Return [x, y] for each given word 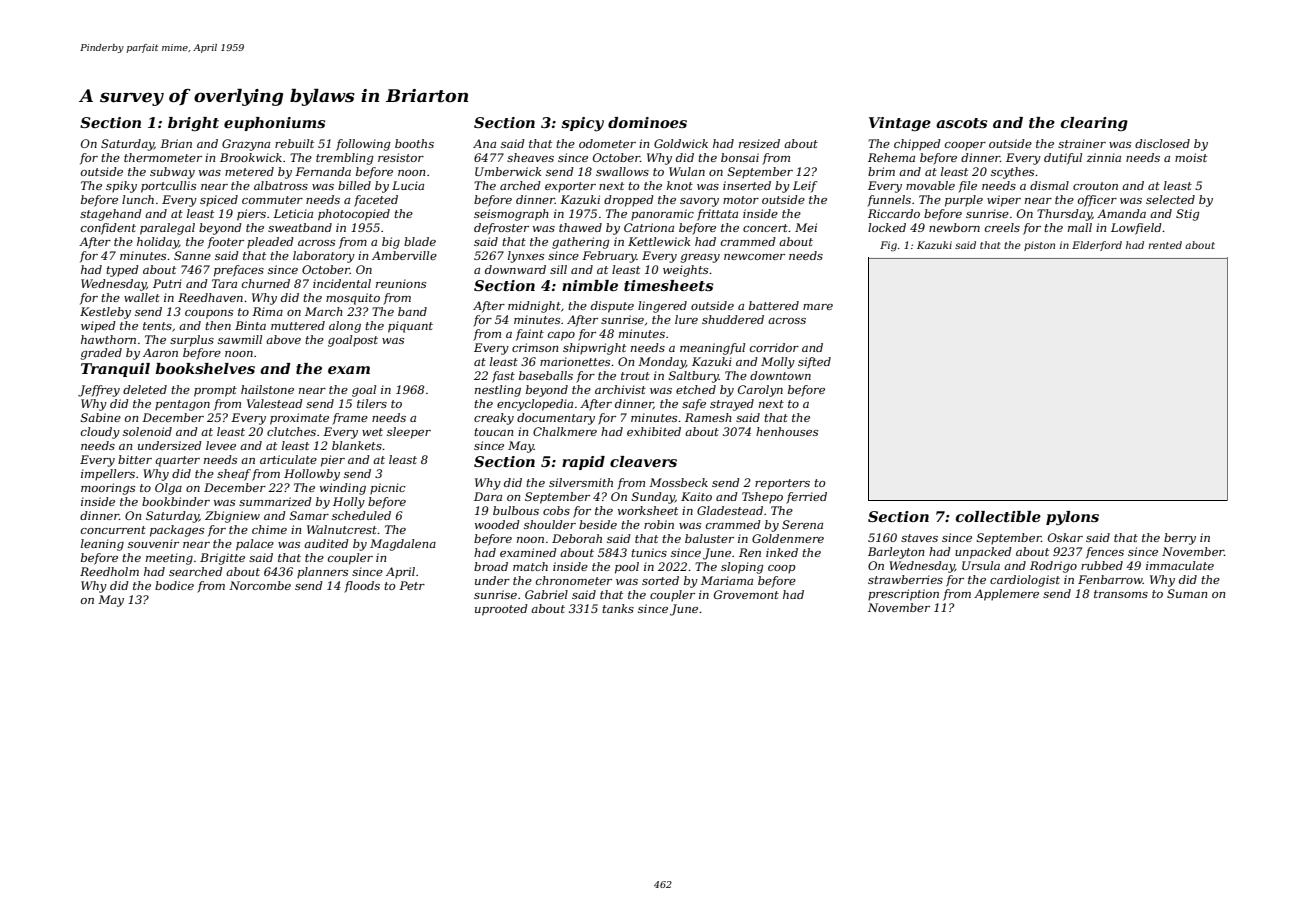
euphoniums [274, 124]
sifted [814, 363]
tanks [618, 608]
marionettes [575, 361]
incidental [342, 283]
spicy [582, 124]
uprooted [501, 610]
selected [1170, 199]
